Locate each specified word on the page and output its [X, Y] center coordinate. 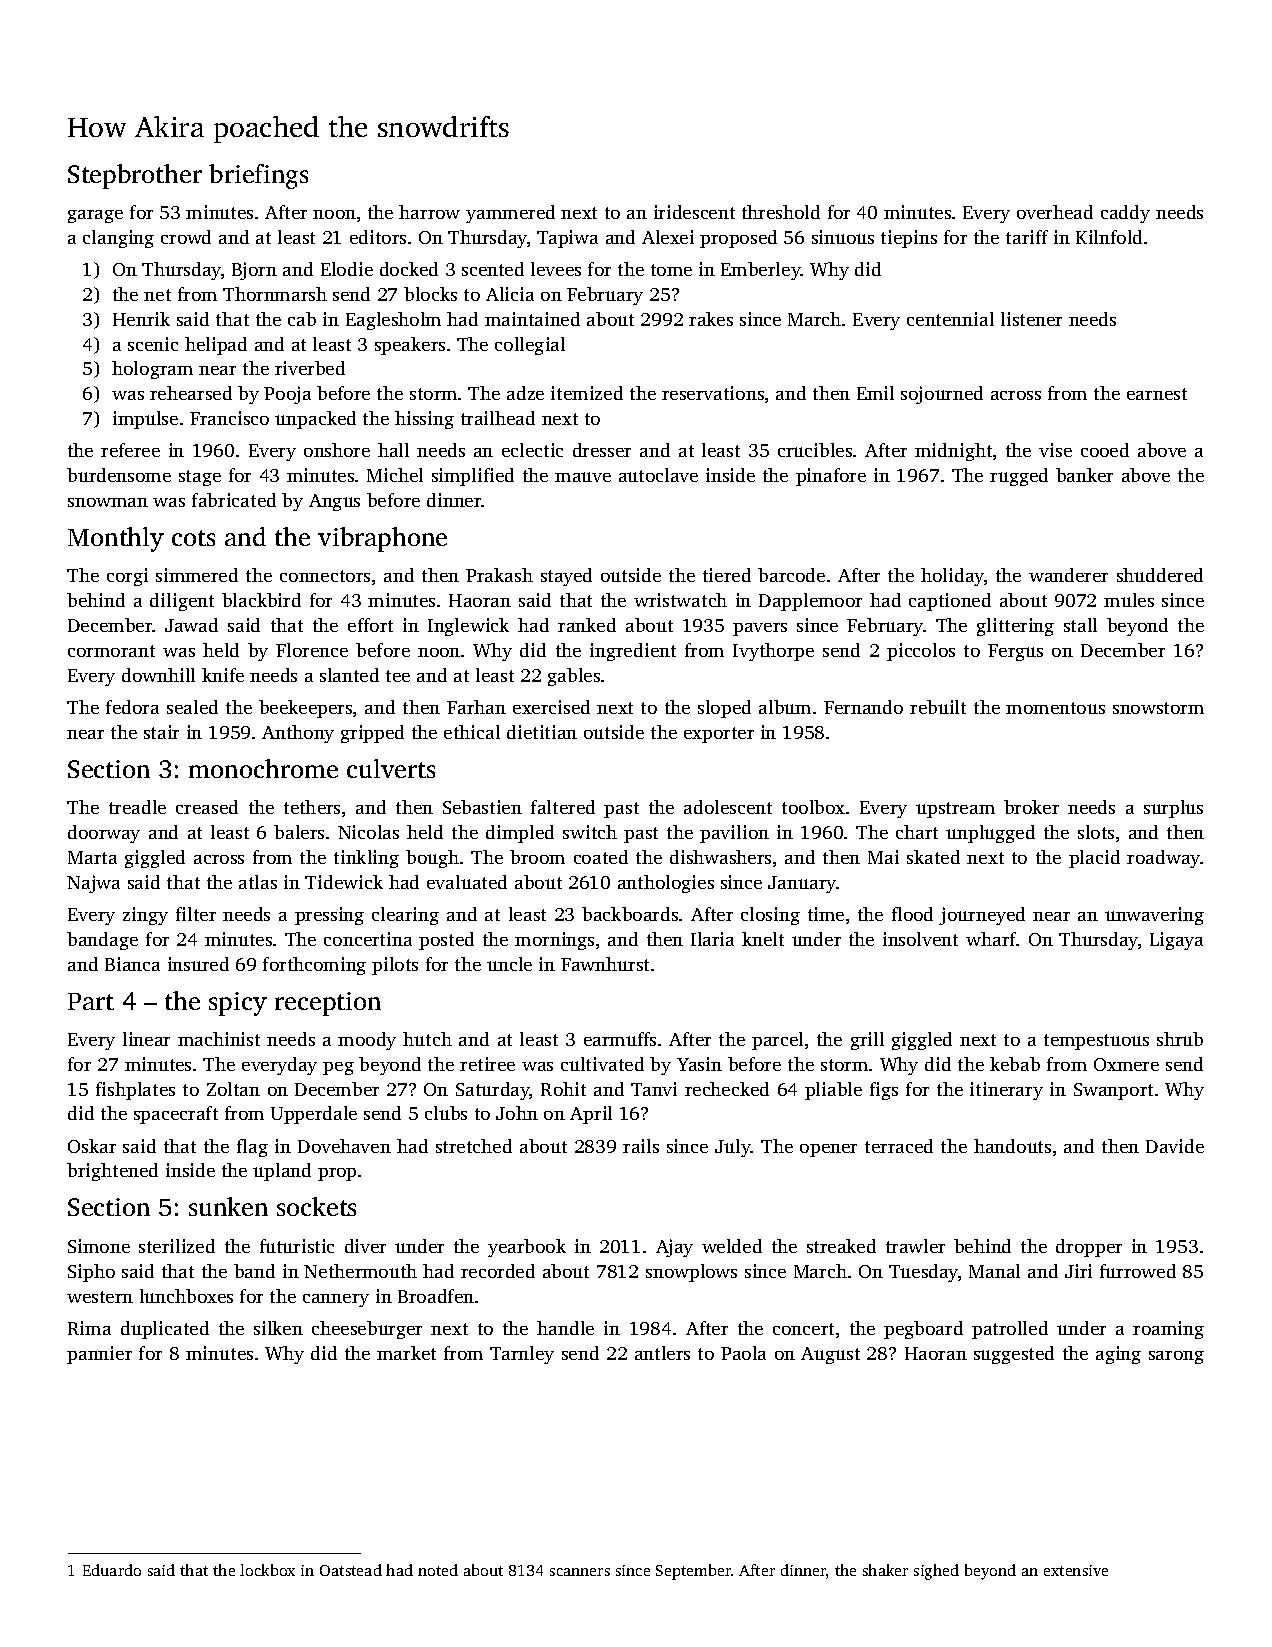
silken [278, 1328]
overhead [1055, 212]
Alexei [668, 237]
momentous [1055, 708]
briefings [258, 176]
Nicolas [368, 832]
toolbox [813, 807]
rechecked [727, 1089]
